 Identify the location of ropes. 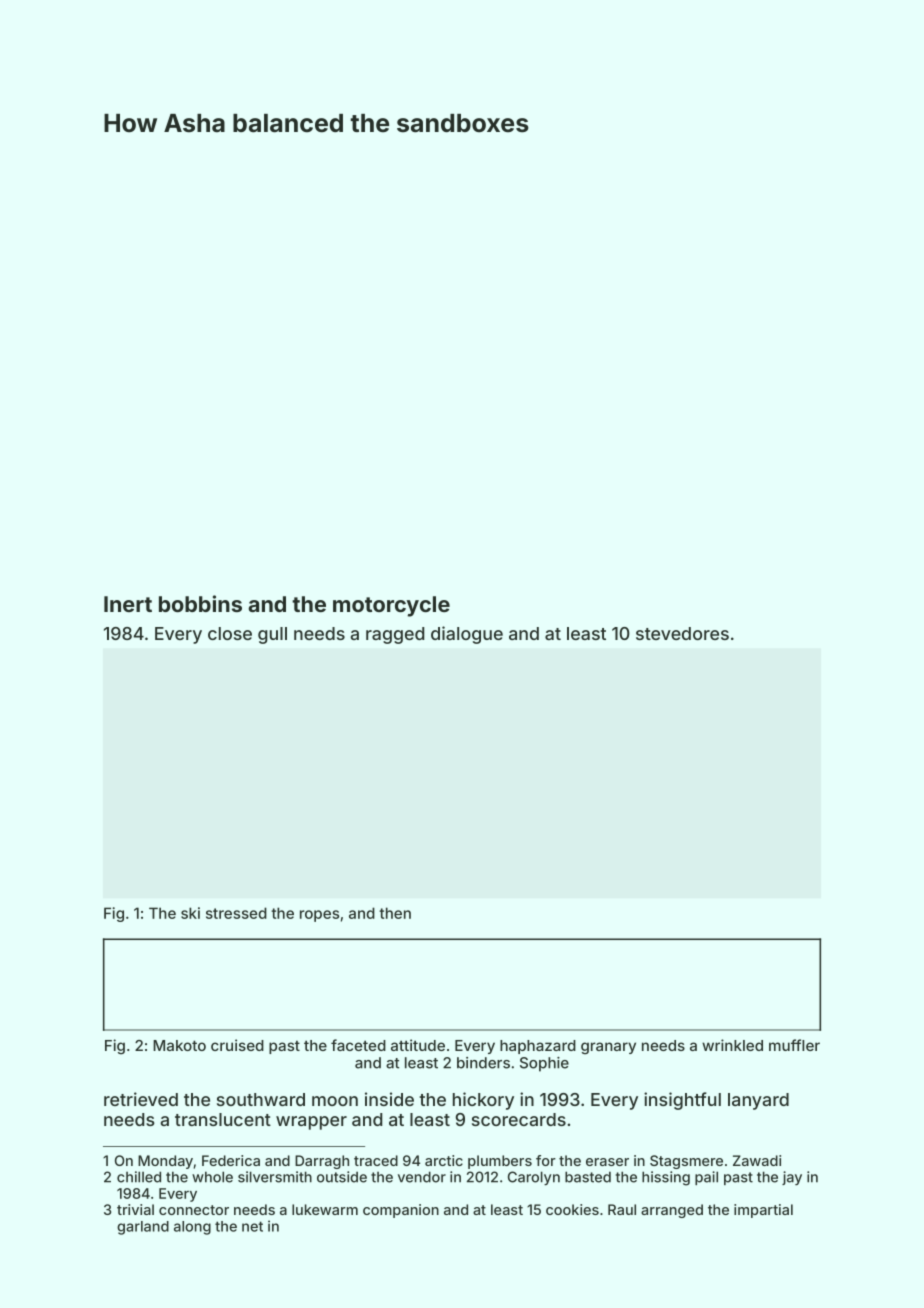
(319, 916).
